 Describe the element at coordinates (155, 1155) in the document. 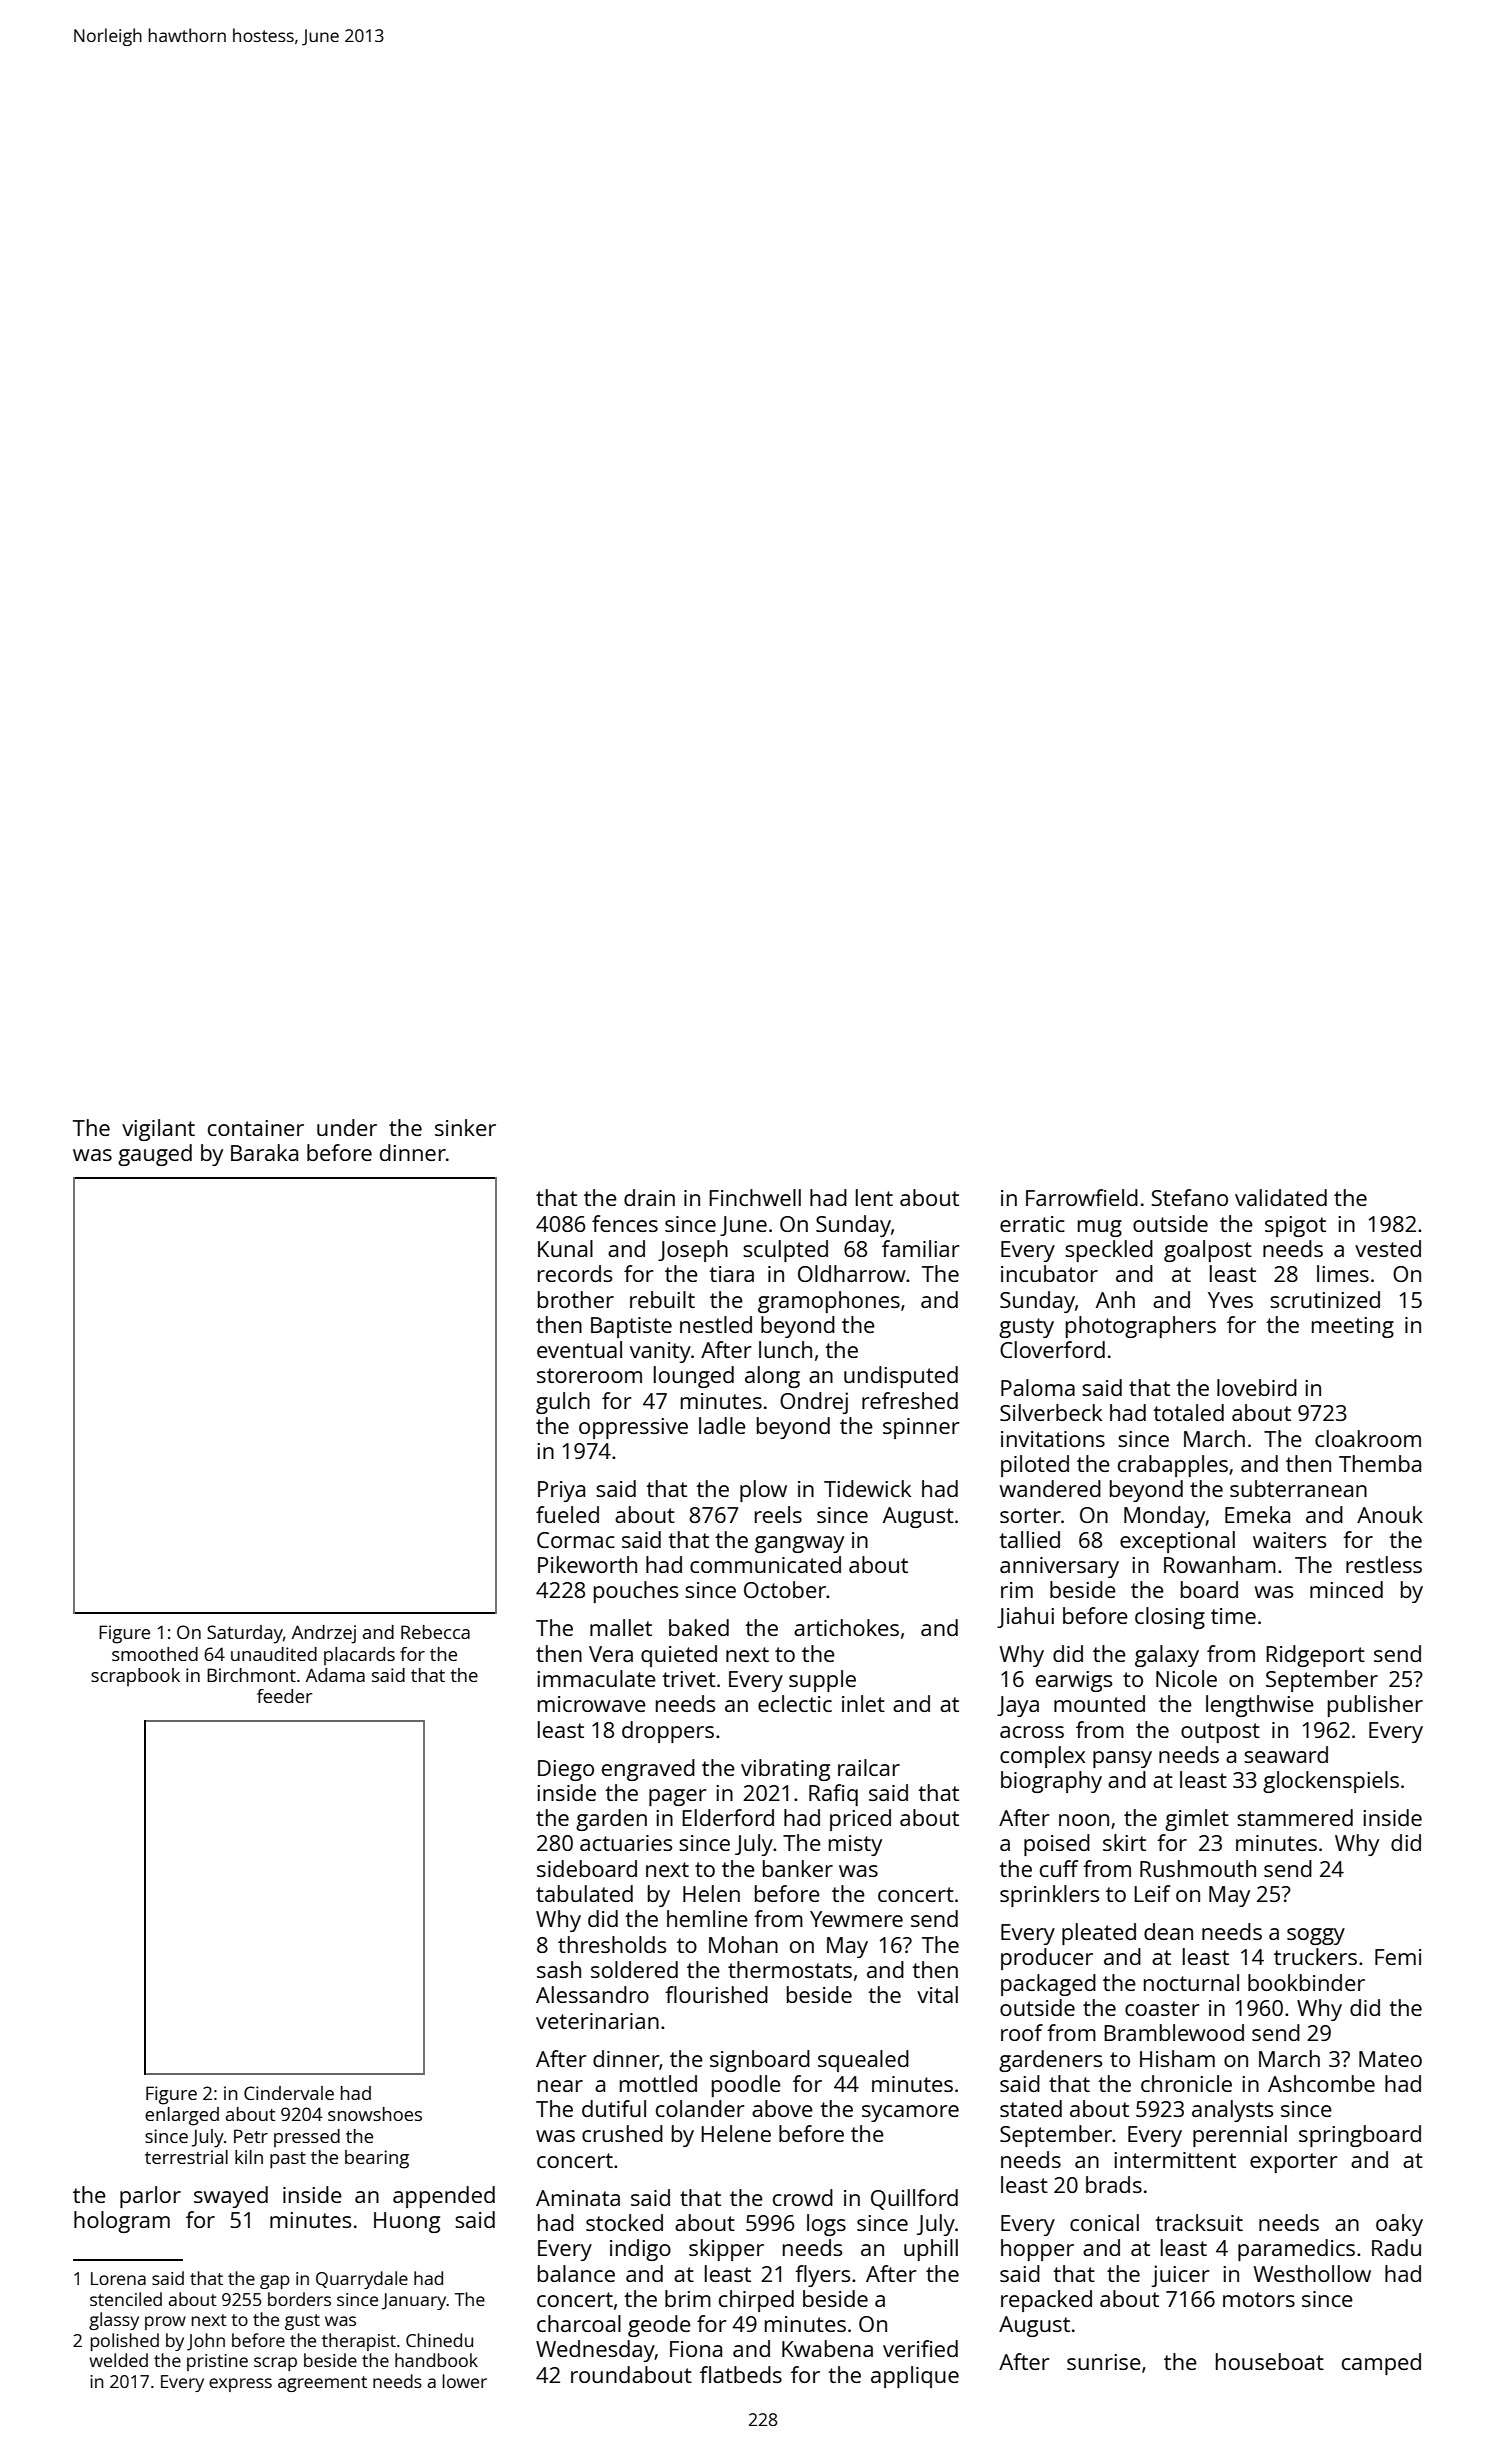

I see `gauged` at that location.
